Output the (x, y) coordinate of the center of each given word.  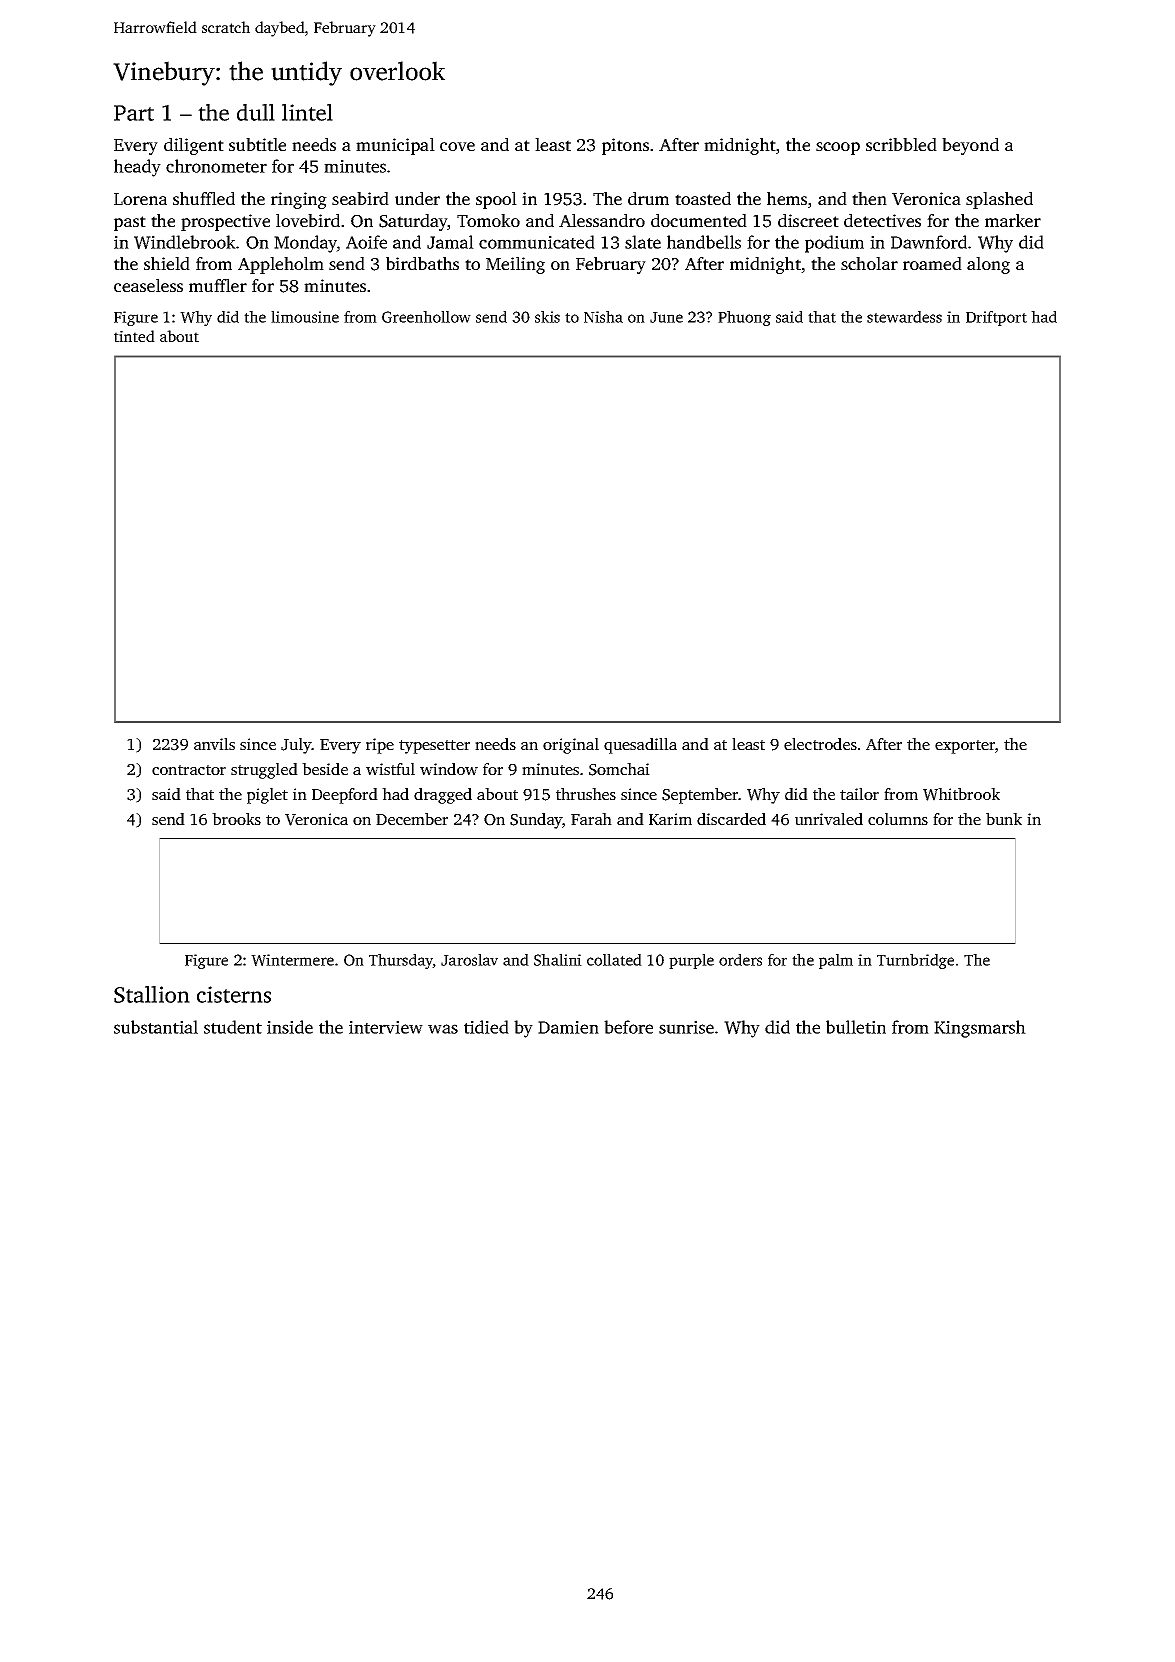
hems (787, 198)
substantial (156, 1027)
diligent (194, 146)
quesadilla (640, 746)
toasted (703, 198)
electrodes (820, 744)
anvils (214, 744)
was (443, 1029)
